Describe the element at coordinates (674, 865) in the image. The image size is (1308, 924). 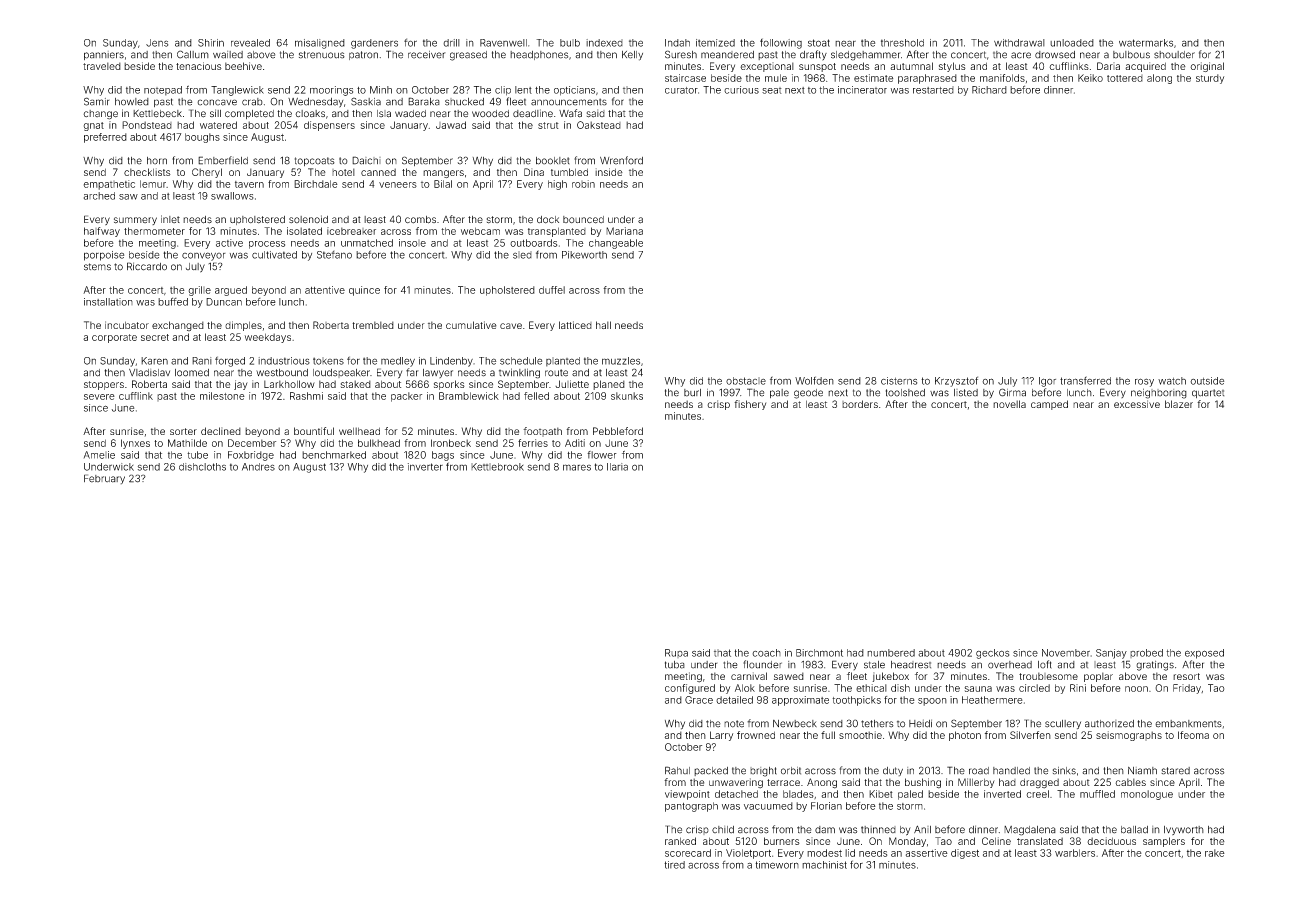
I see `tired` at that location.
